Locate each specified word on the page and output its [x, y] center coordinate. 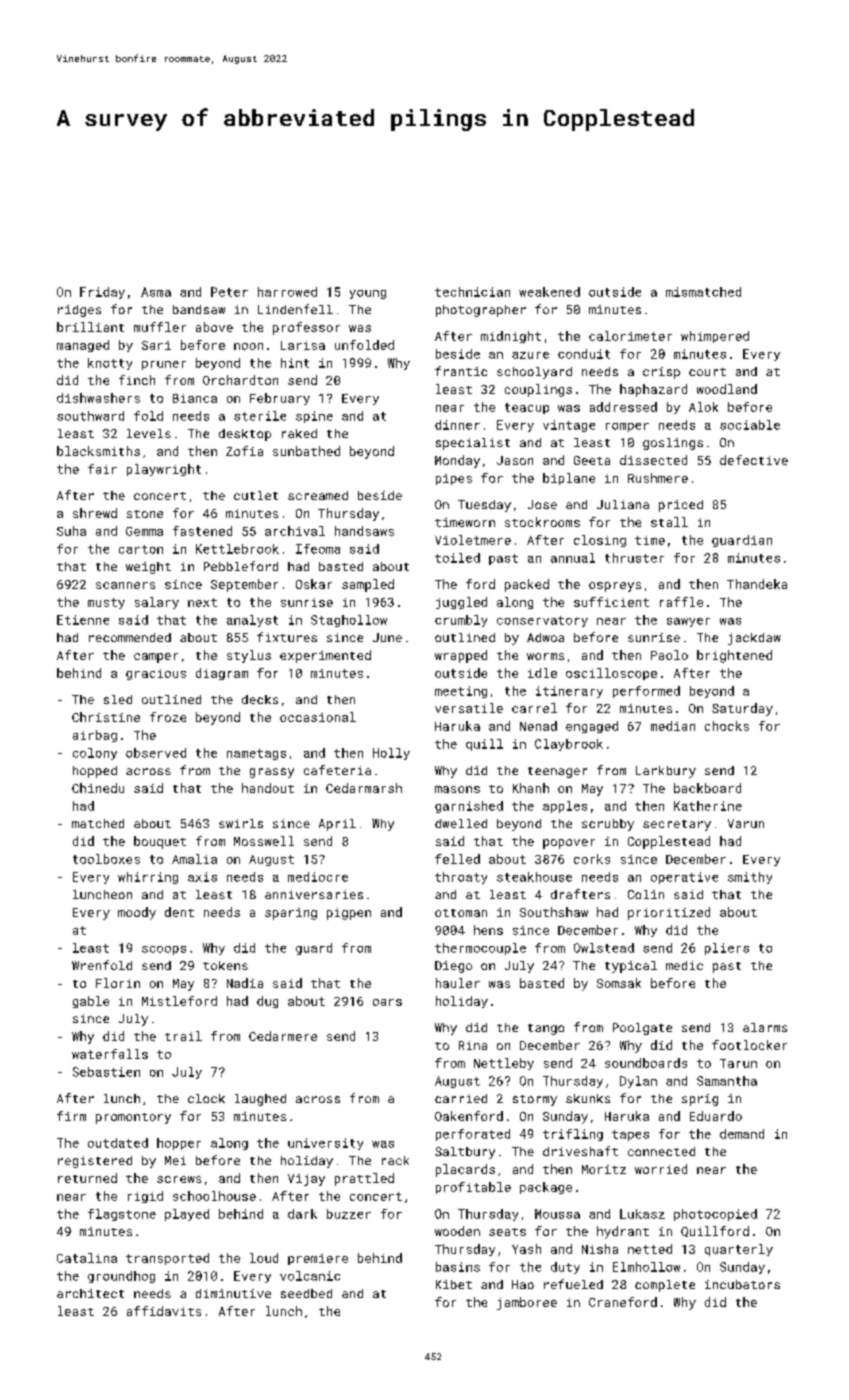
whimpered [715, 337]
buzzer [349, 1214]
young [368, 294]
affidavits [164, 1311]
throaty [461, 878]
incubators [742, 1284]
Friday [102, 293]
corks [592, 859]
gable [91, 1002]
